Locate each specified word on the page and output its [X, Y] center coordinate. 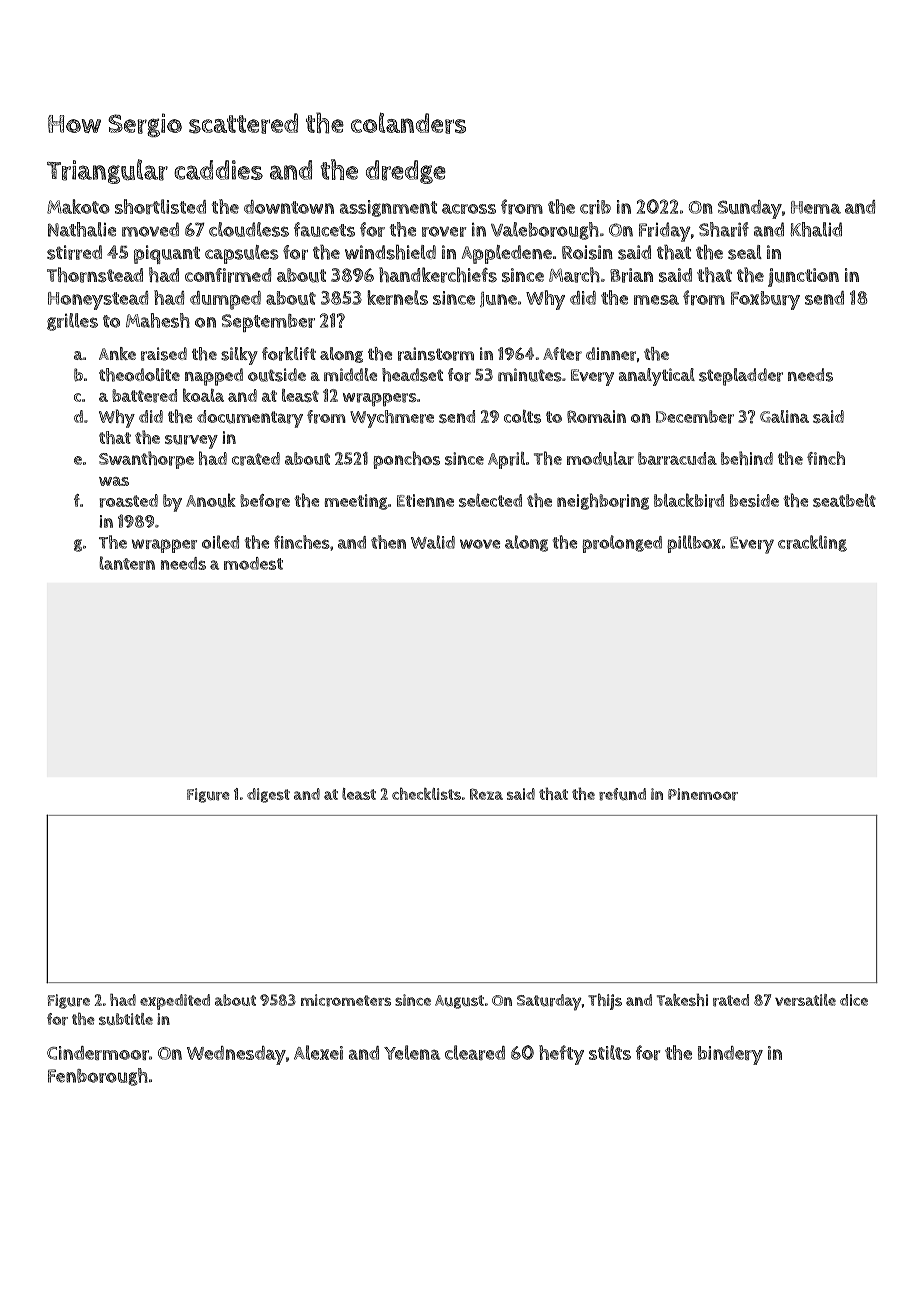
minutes [530, 375]
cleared [475, 1052]
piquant [167, 254]
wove [480, 544]
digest [268, 795]
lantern [127, 563]
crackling [812, 543]
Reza [486, 794]
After [562, 354]
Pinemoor [703, 794]
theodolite [139, 375]
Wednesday [236, 1055]
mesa [656, 299]
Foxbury [765, 300]
